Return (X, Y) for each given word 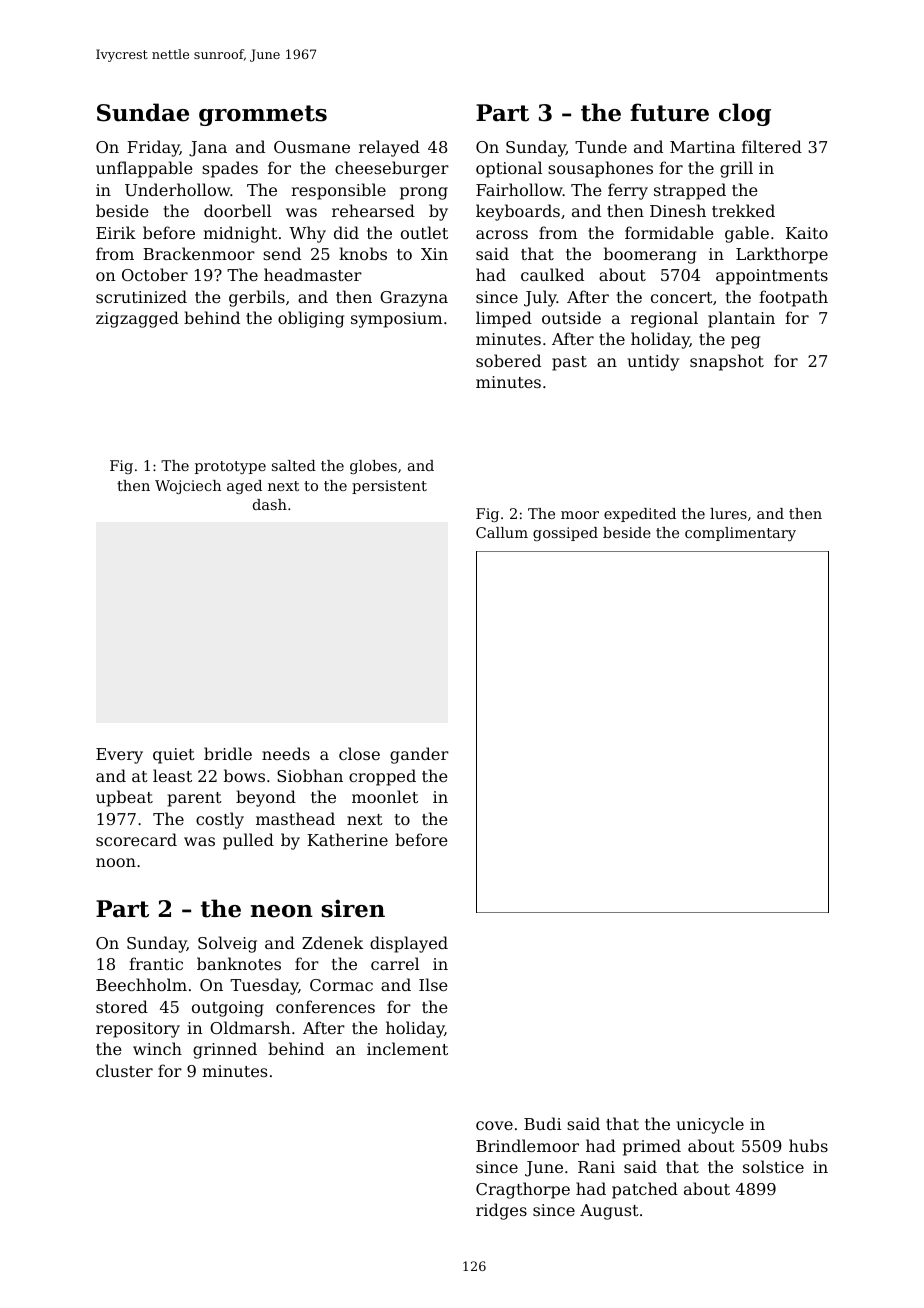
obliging (311, 319)
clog (745, 114)
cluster (124, 1070)
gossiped (565, 534)
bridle (228, 753)
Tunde (601, 146)
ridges (501, 1211)
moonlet (385, 796)
